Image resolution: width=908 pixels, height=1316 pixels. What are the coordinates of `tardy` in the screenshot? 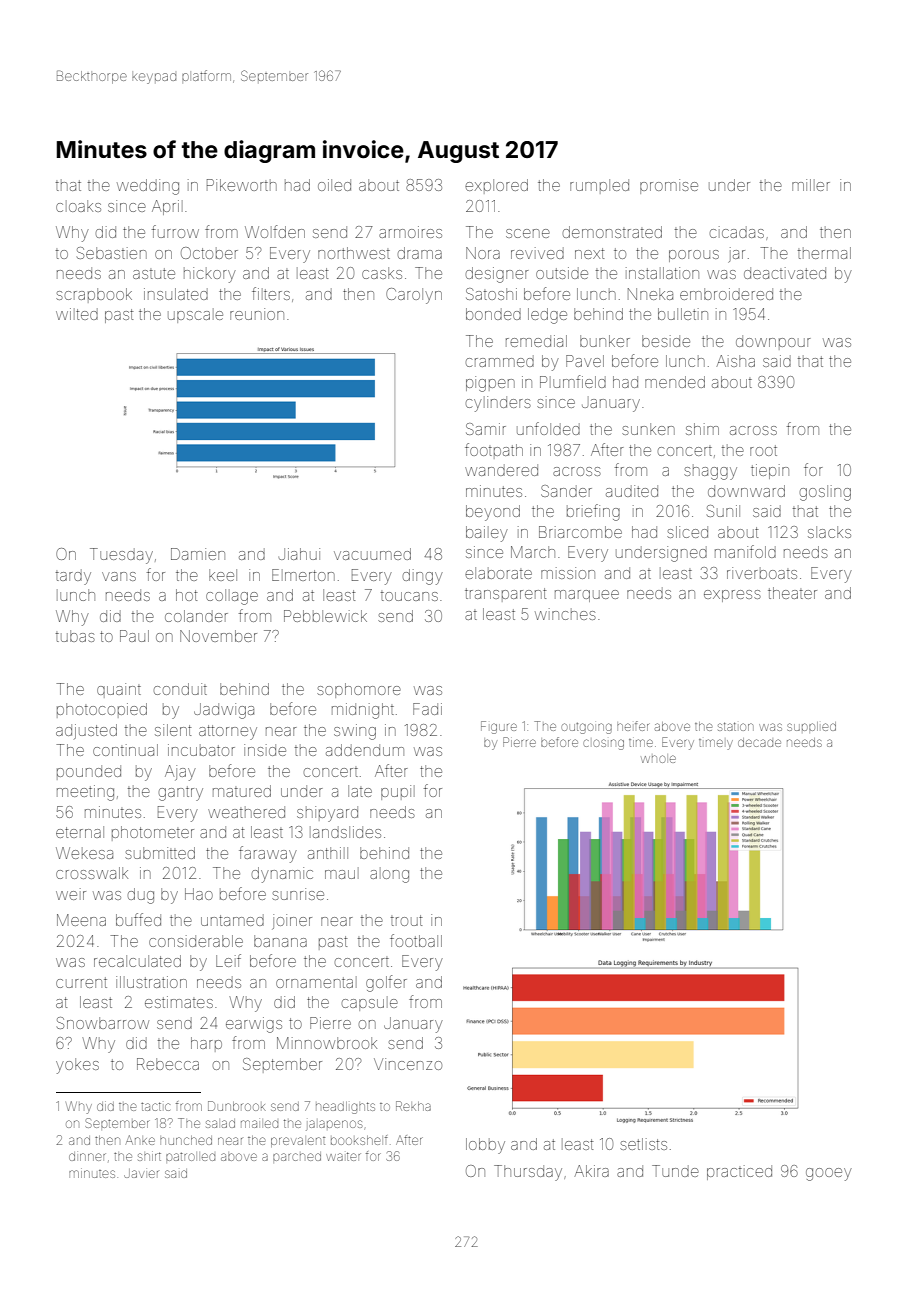 It's located at (73, 577).
